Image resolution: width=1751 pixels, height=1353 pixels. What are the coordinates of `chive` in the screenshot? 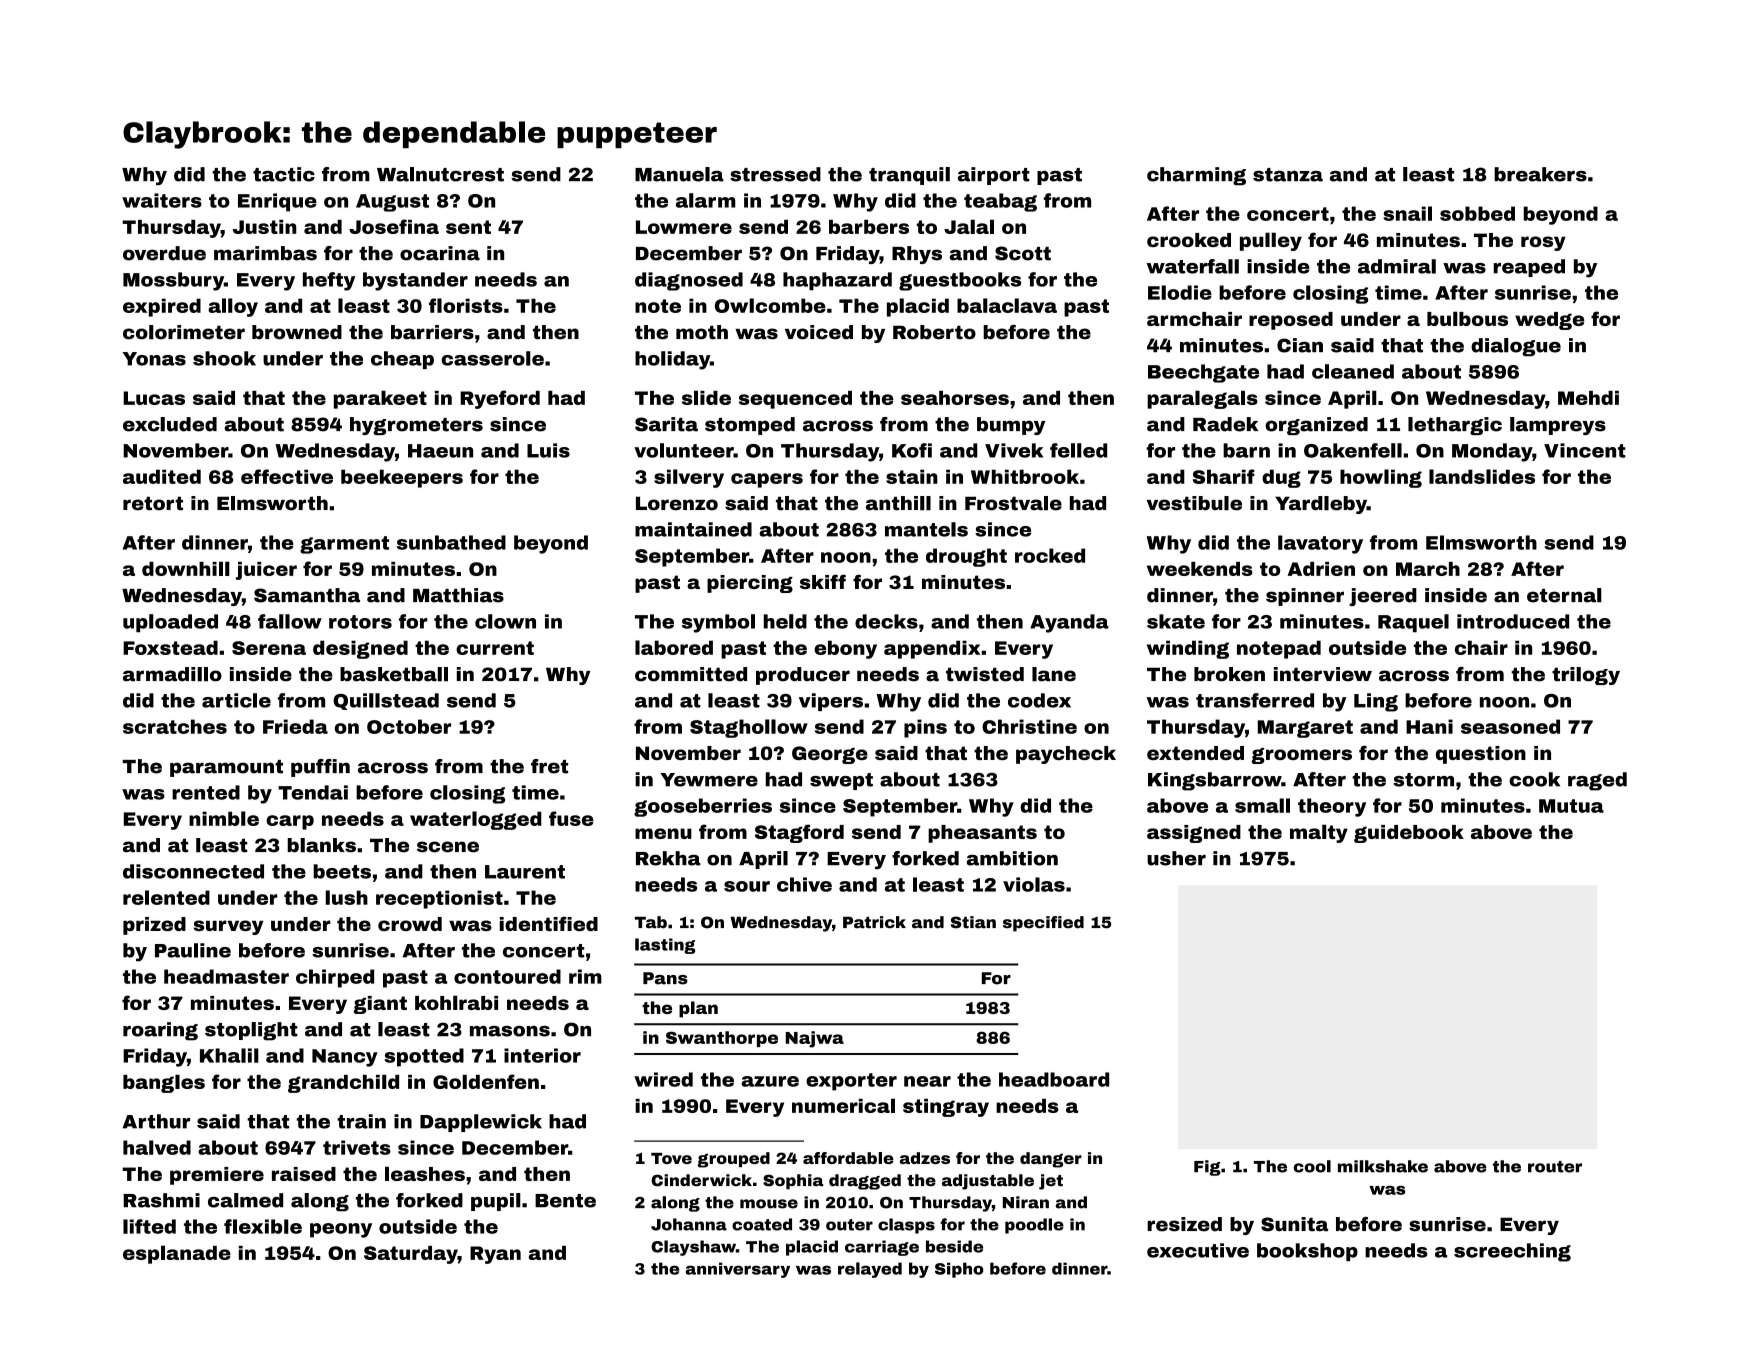 It's located at (804, 884).
